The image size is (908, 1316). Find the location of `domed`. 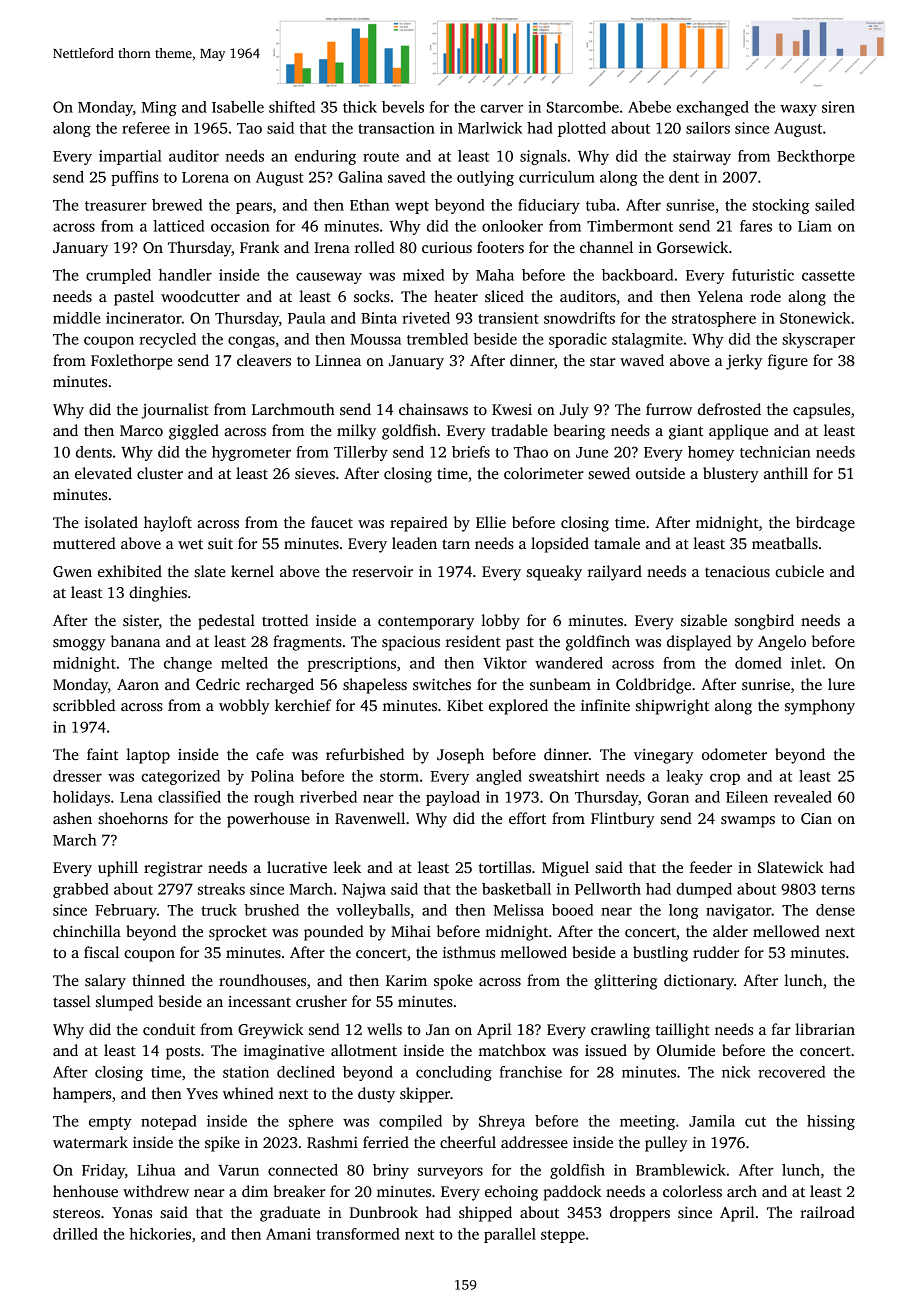

domed is located at coordinates (758, 663).
